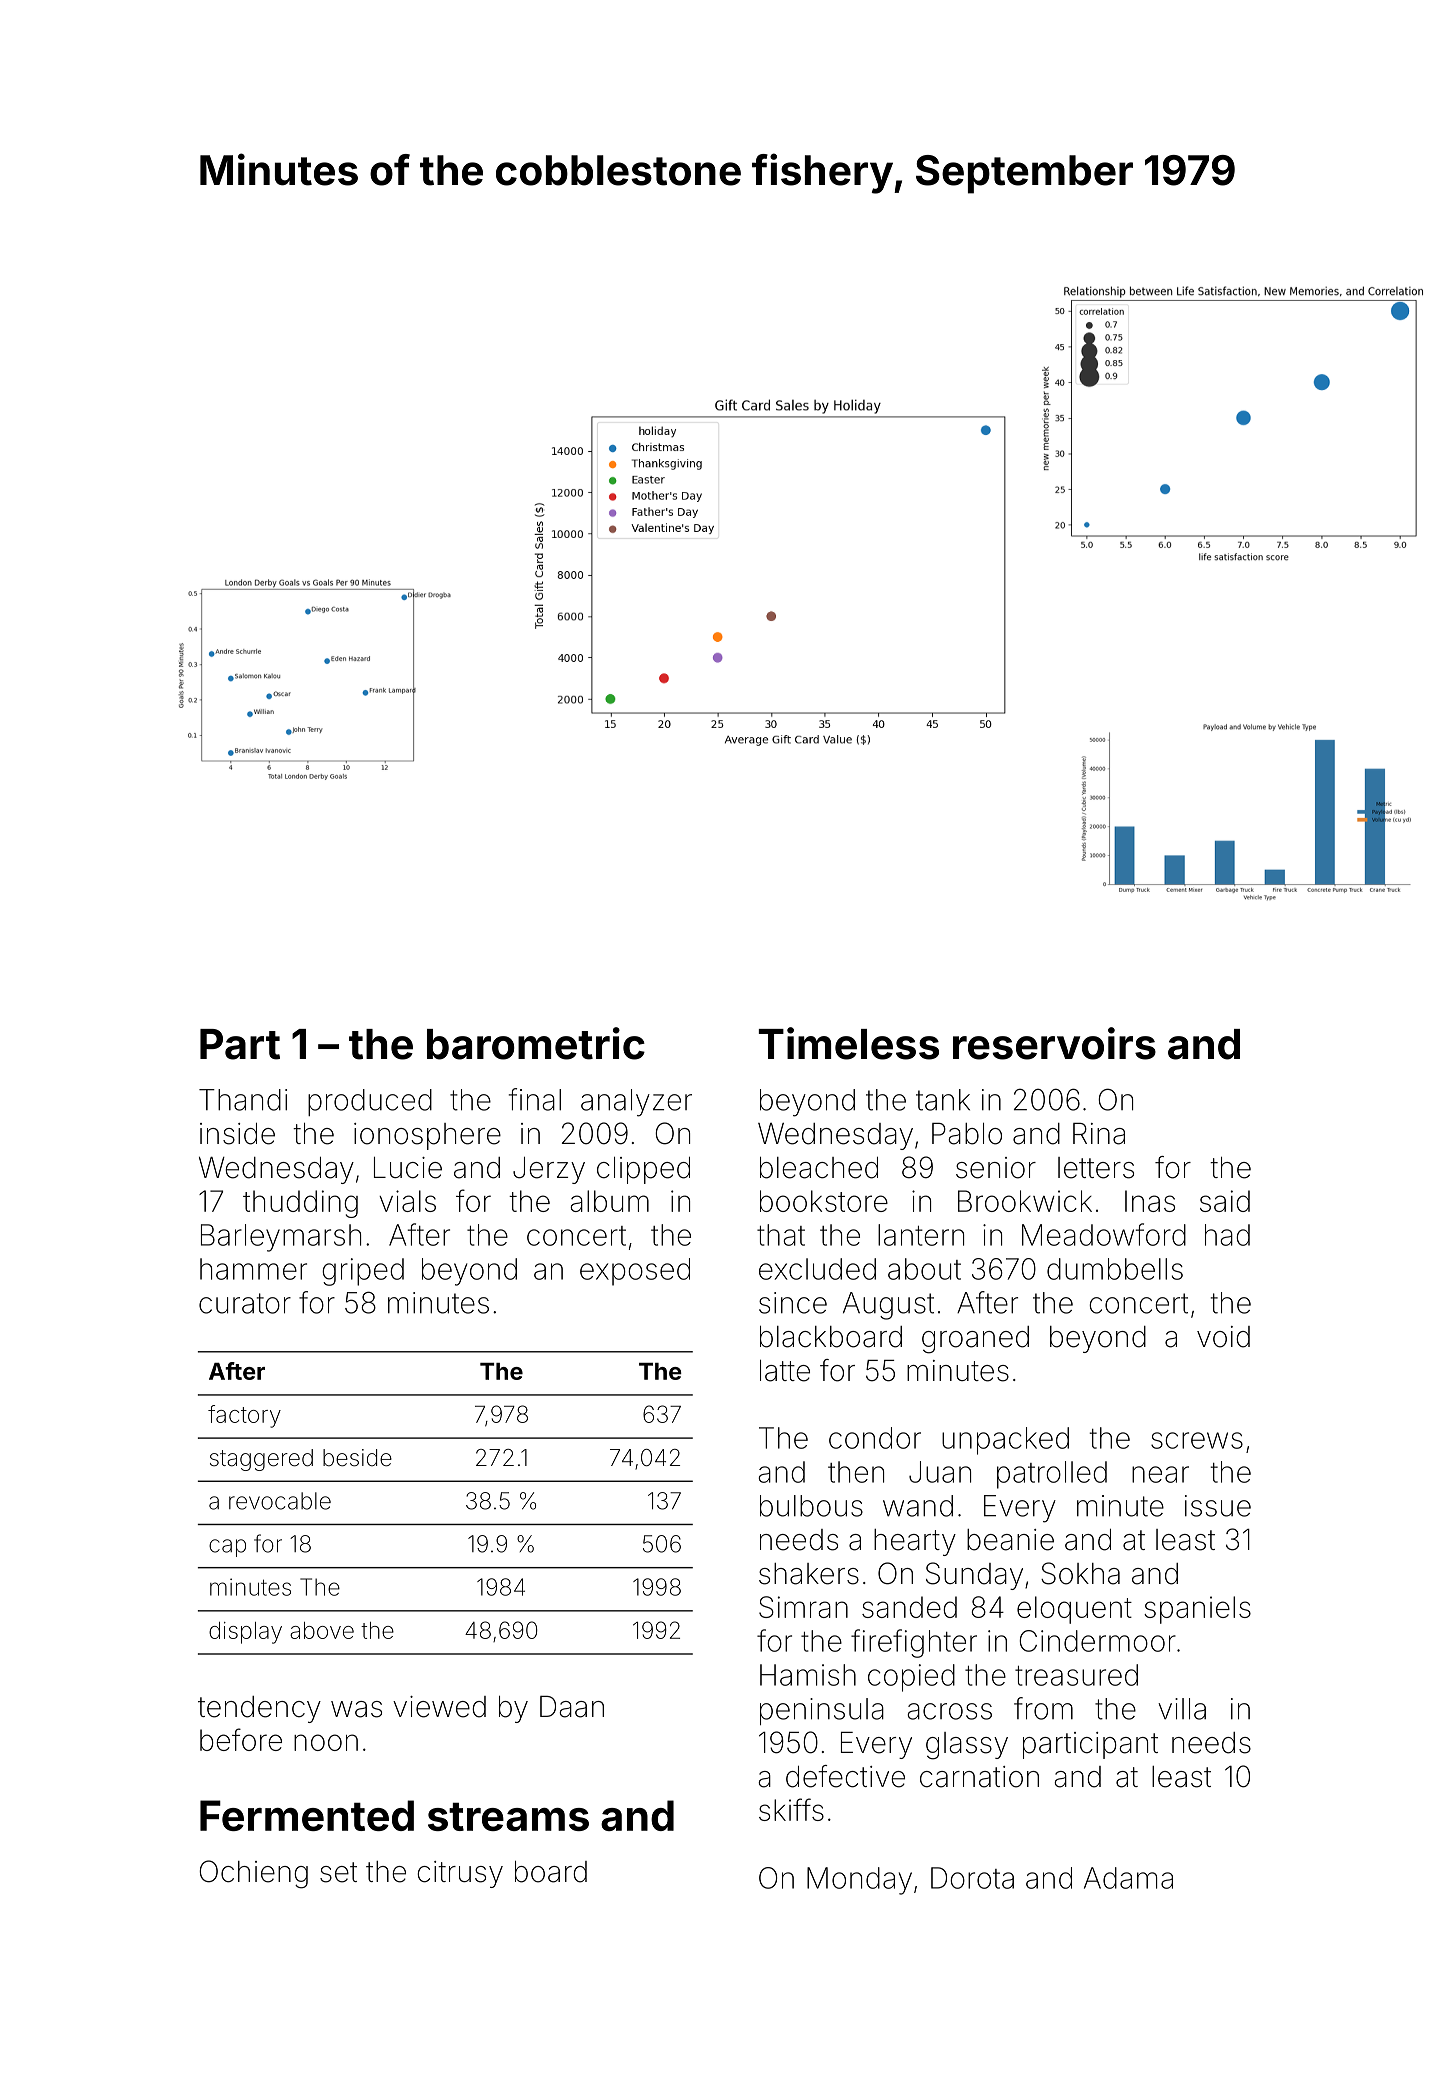  I want to click on reservoirs, so click(1054, 1043).
